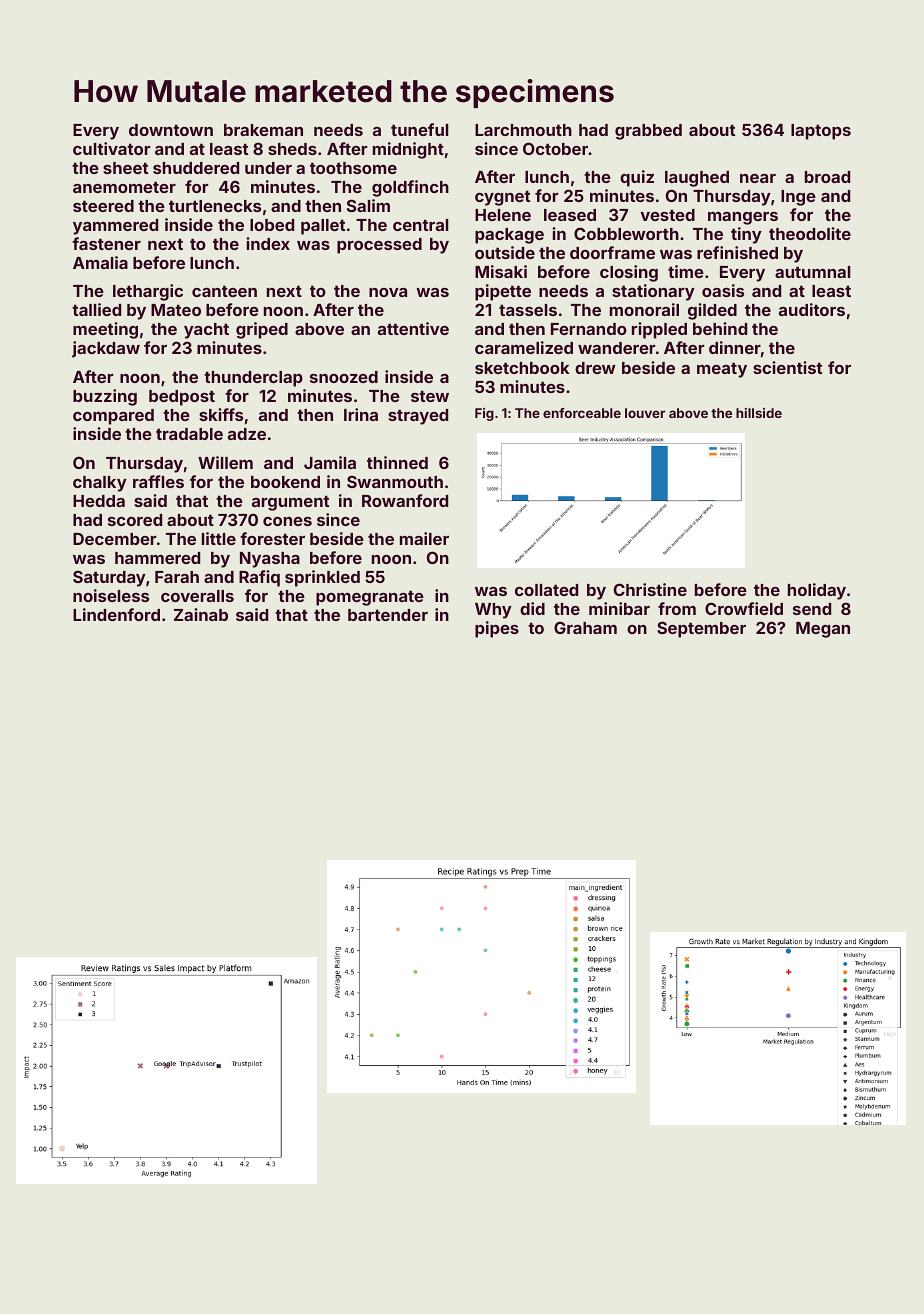 Image resolution: width=924 pixels, height=1314 pixels. Describe the element at coordinates (648, 132) in the image. I see `grabbed` at that location.
